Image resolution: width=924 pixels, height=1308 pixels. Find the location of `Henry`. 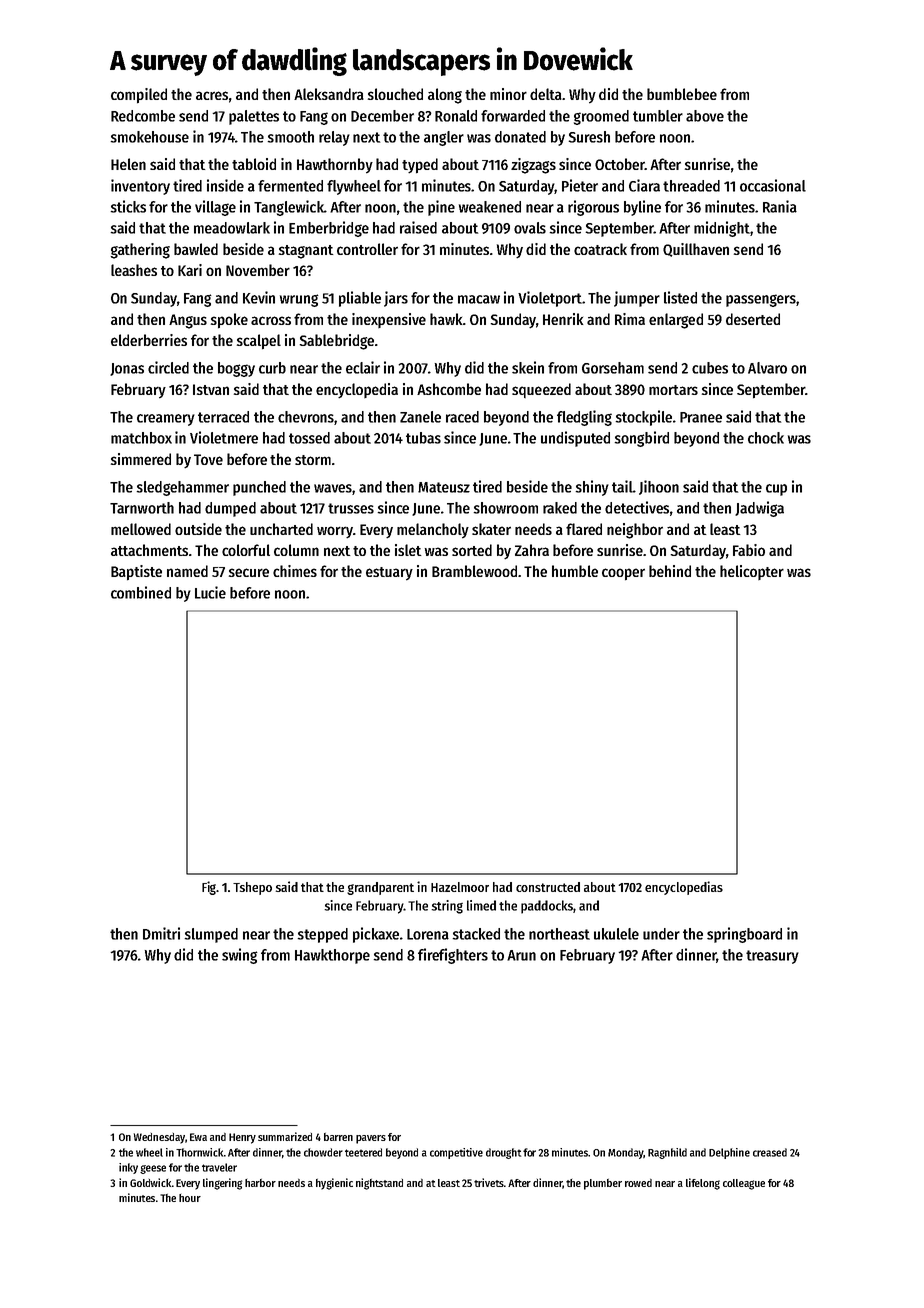

Henry is located at coordinates (242, 1138).
